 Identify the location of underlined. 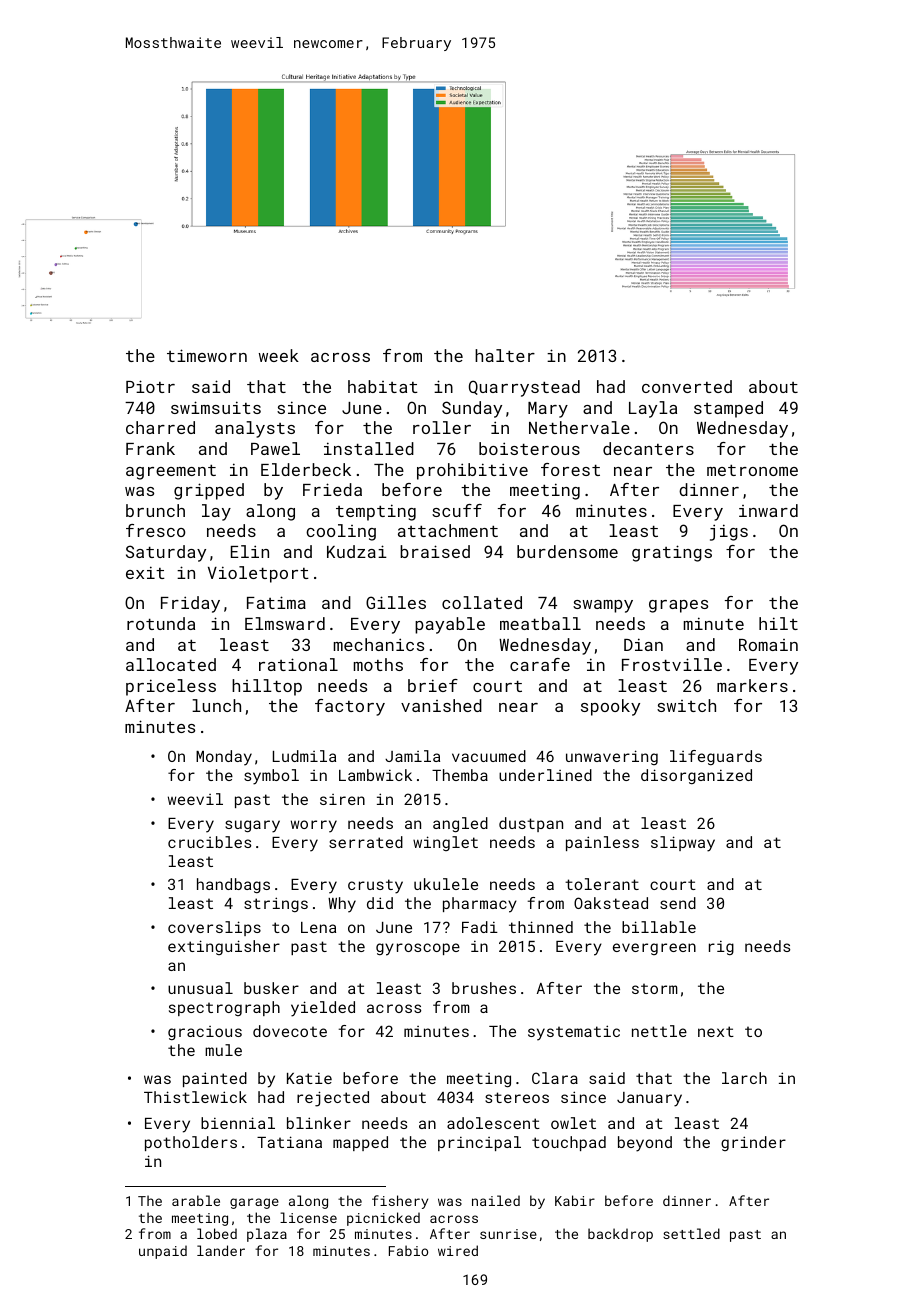
(545, 775).
